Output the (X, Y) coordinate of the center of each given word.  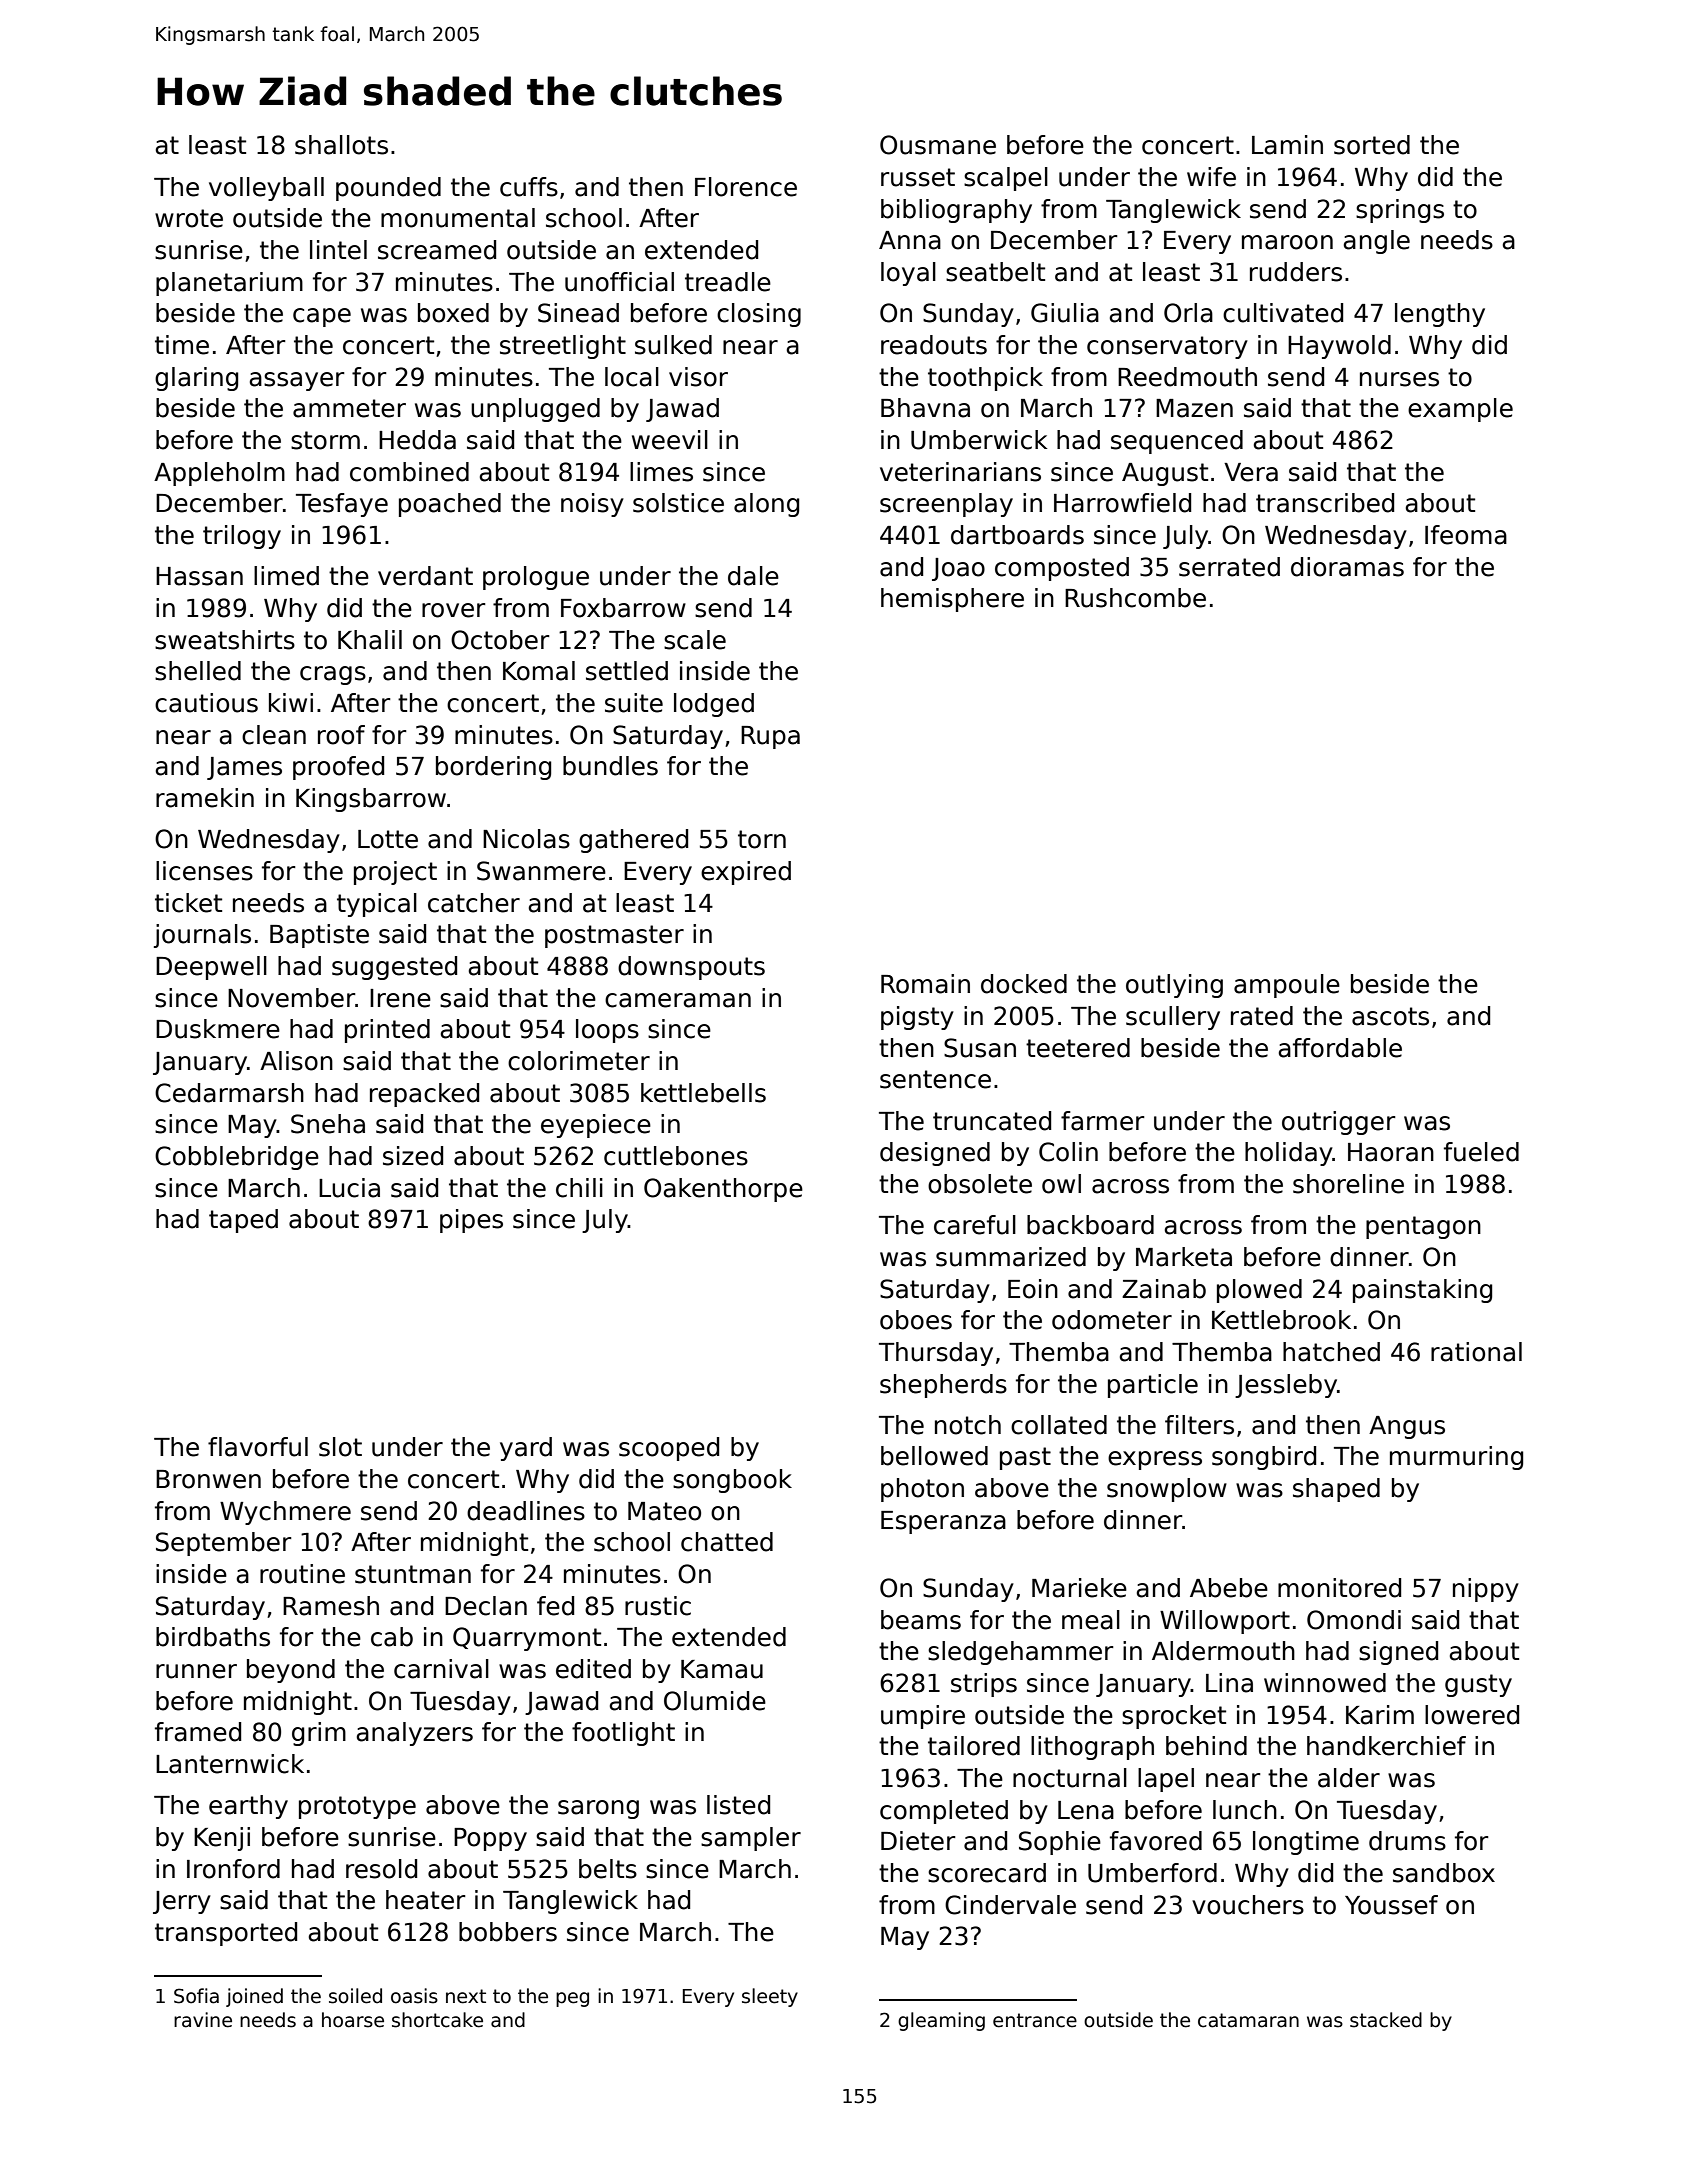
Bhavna (925, 408)
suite (634, 703)
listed (738, 1805)
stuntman (413, 1574)
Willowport (1225, 1622)
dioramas (1347, 567)
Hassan (199, 576)
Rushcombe (1135, 598)
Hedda (417, 440)
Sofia (196, 1996)
